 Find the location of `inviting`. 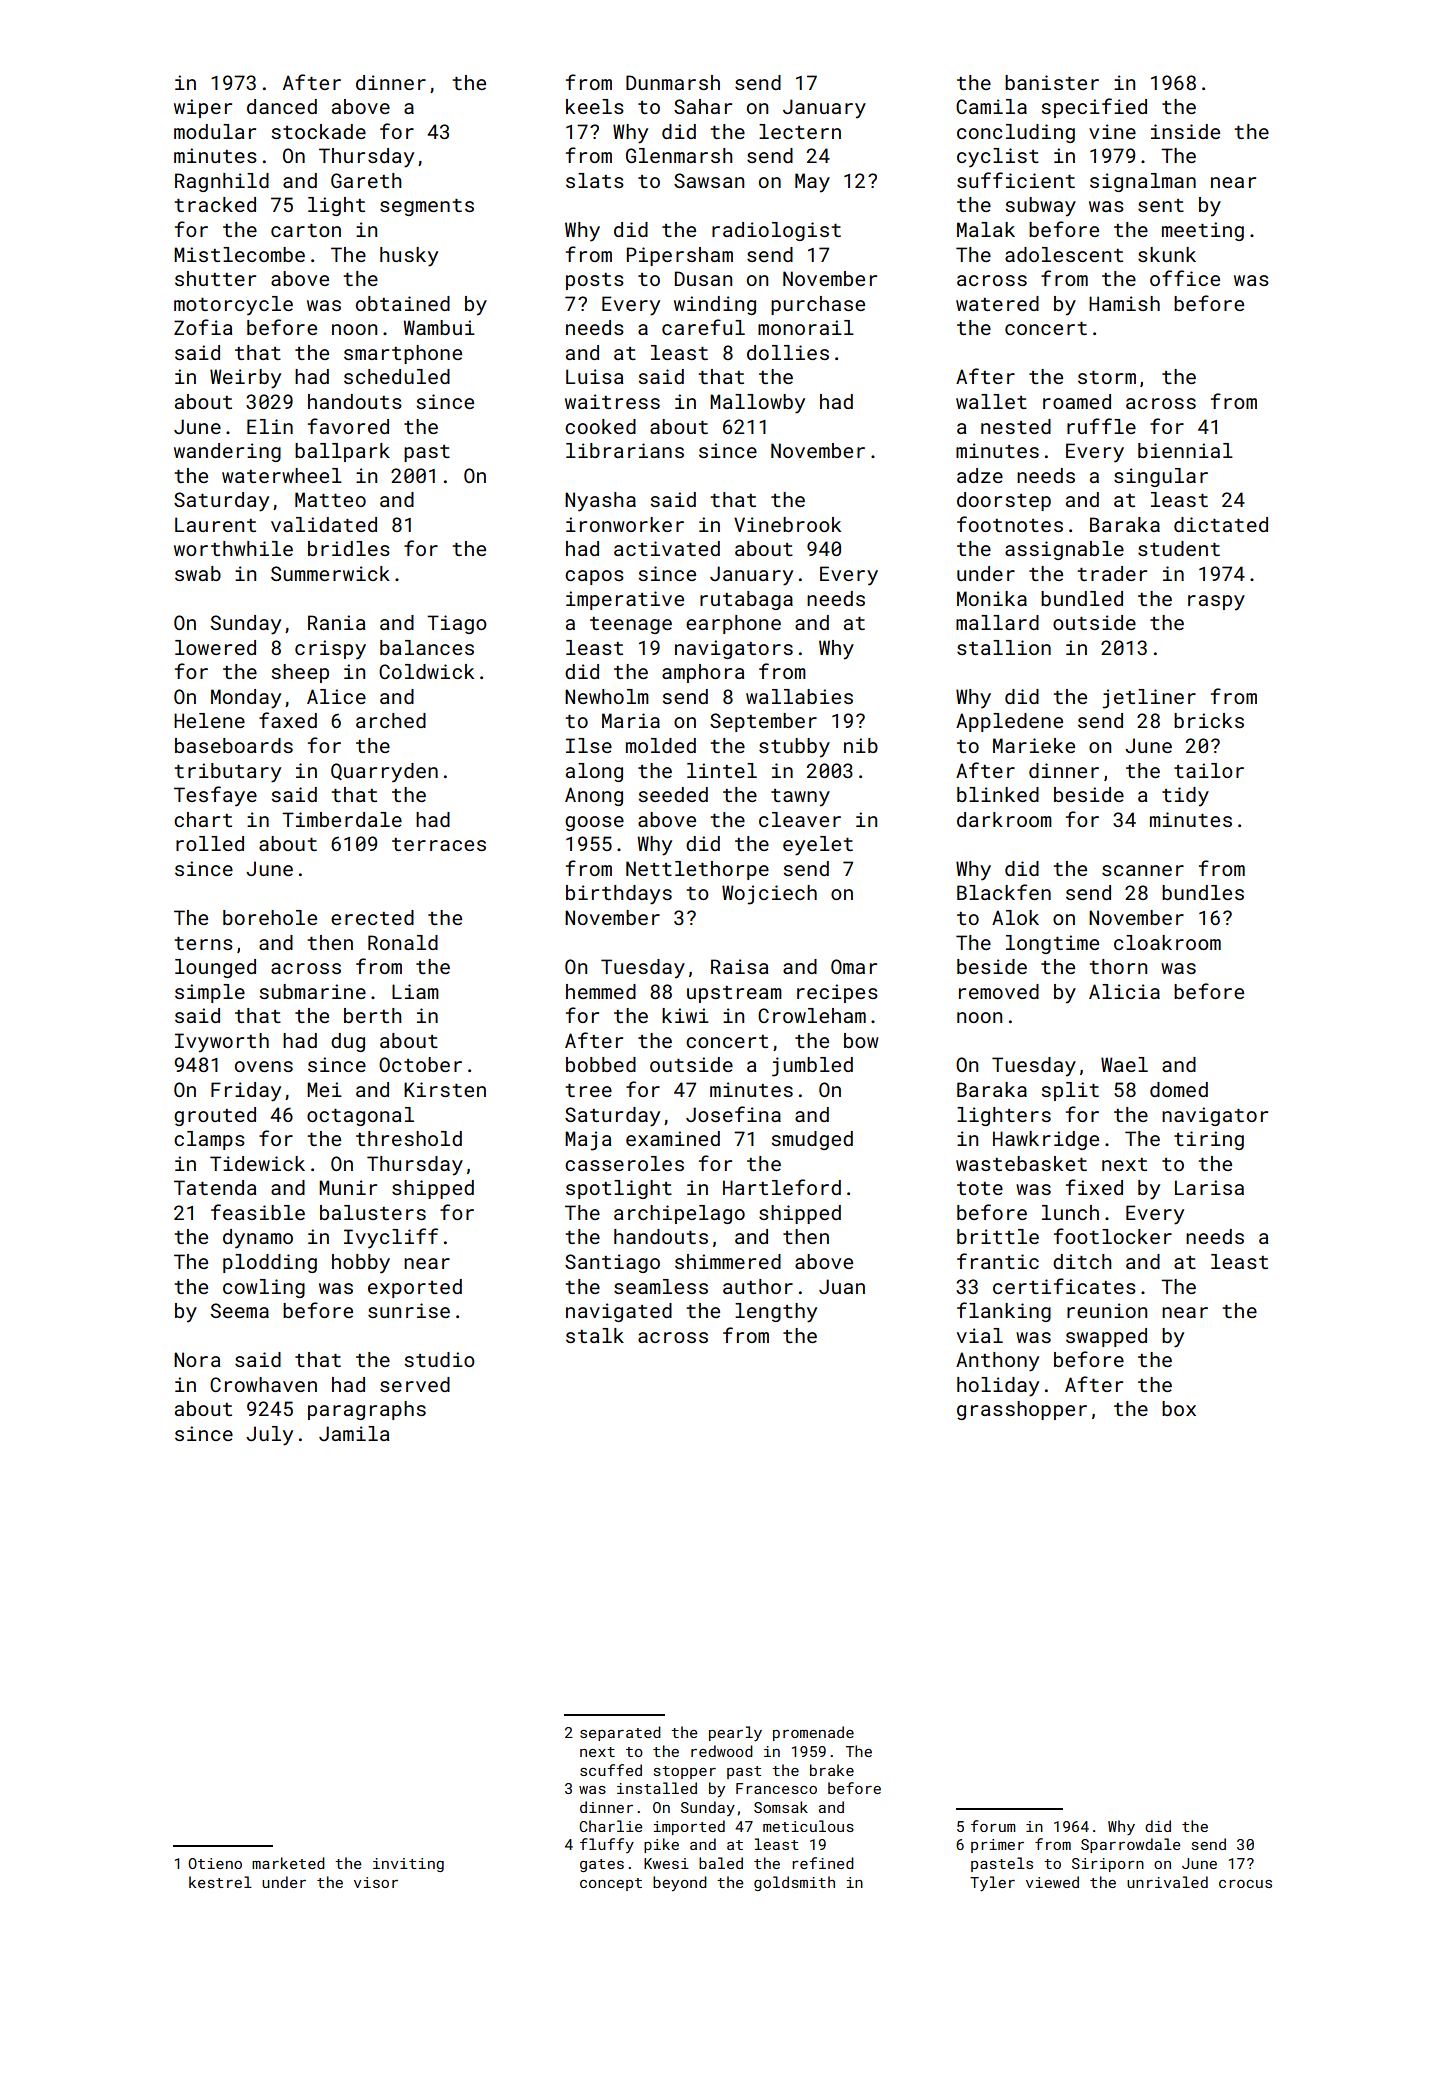

inviting is located at coordinates (408, 1865).
